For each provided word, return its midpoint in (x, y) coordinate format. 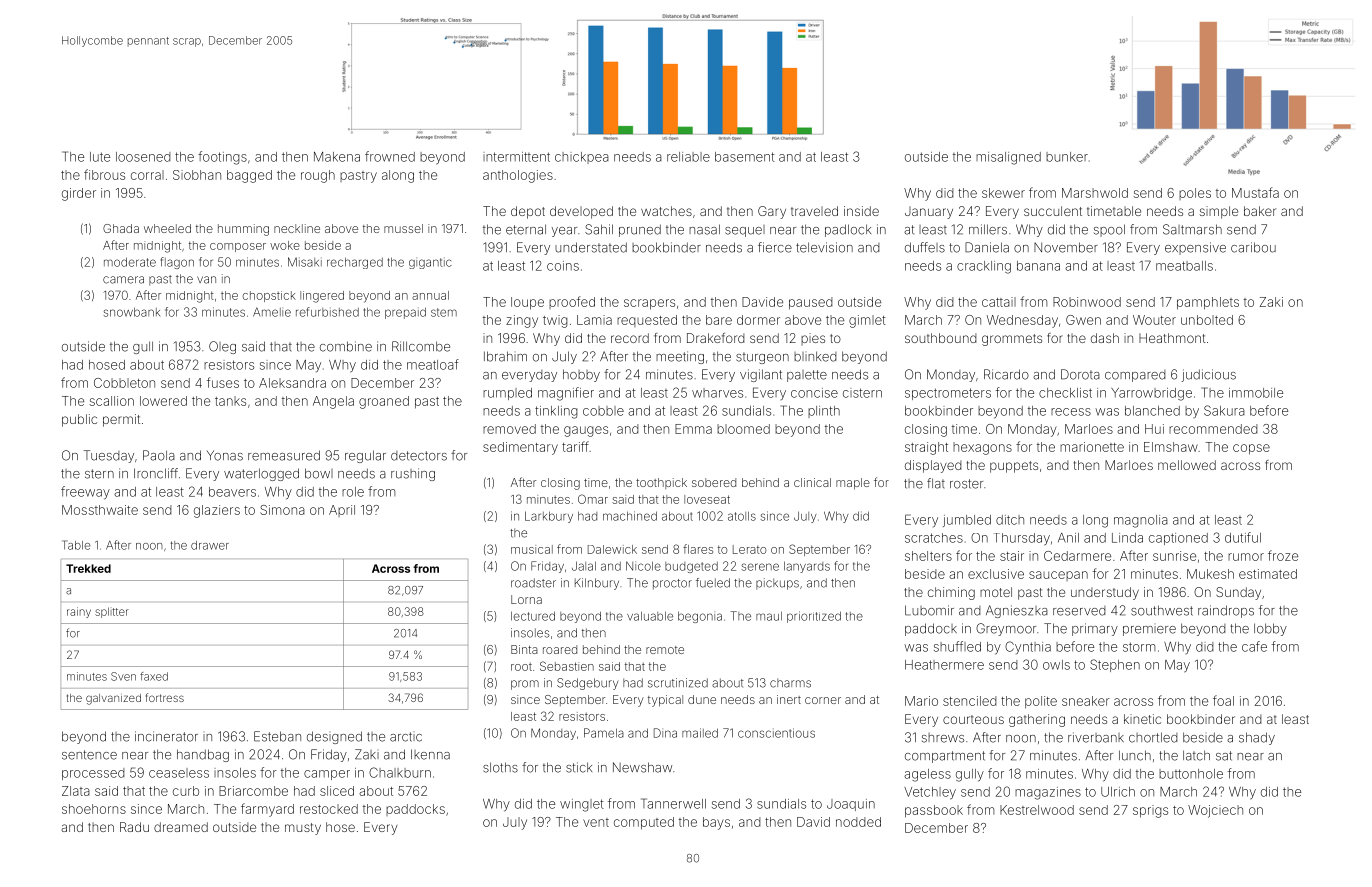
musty (303, 829)
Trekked (88, 568)
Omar (593, 499)
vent (596, 822)
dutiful (1243, 537)
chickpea (582, 158)
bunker (1067, 157)
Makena (337, 157)
